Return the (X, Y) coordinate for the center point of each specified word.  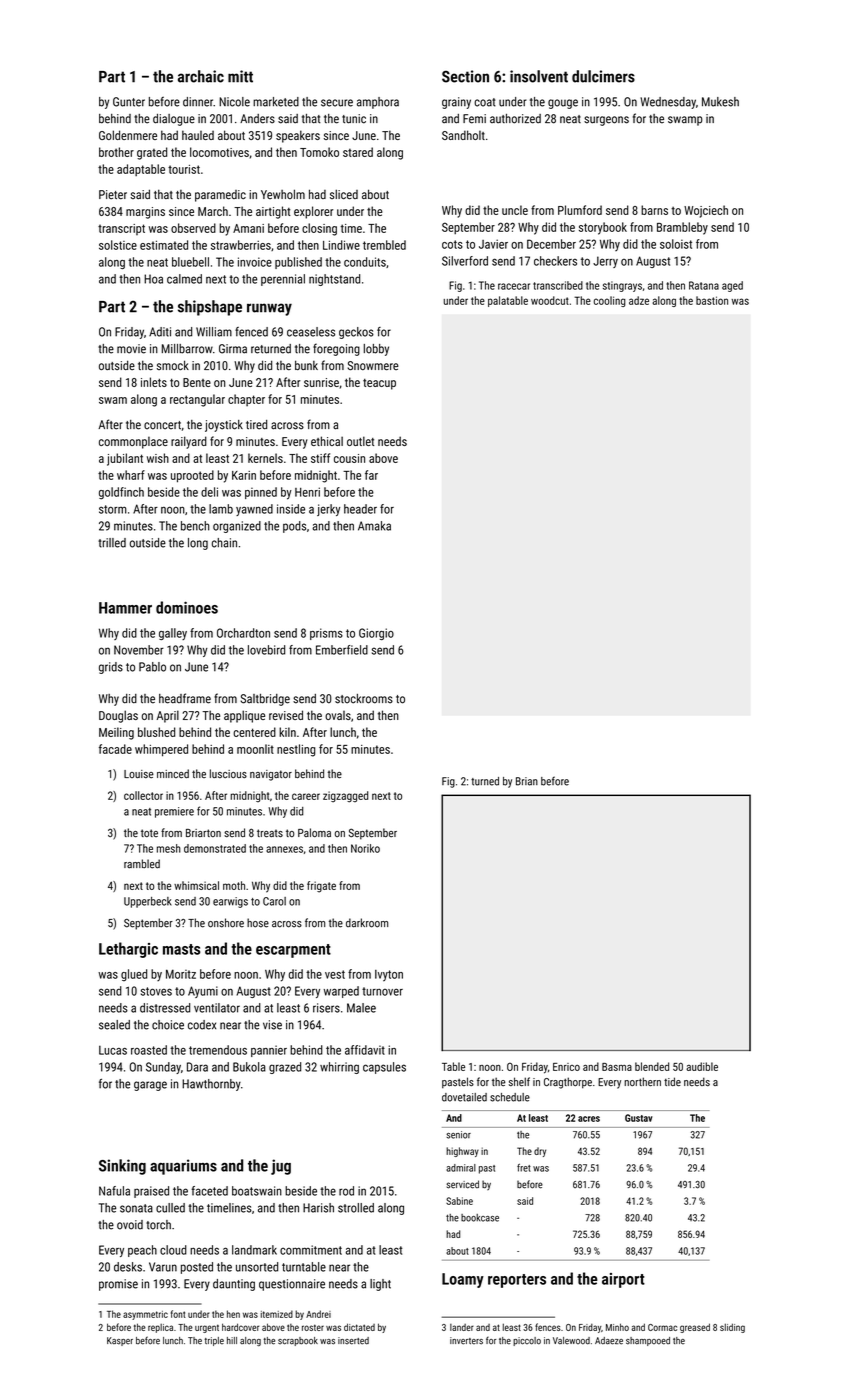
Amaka (374, 526)
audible (702, 1066)
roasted (149, 1050)
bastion (712, 300)
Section (465, 76)
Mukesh (720, 102)
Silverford (465, 261)
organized (237, 527)
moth (234, 885)
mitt (240, 76)
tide (672, 1082)
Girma (233, 349)
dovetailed (464, 1097)
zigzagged (345, 797)
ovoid (130, 1225)
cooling (610, 301)
